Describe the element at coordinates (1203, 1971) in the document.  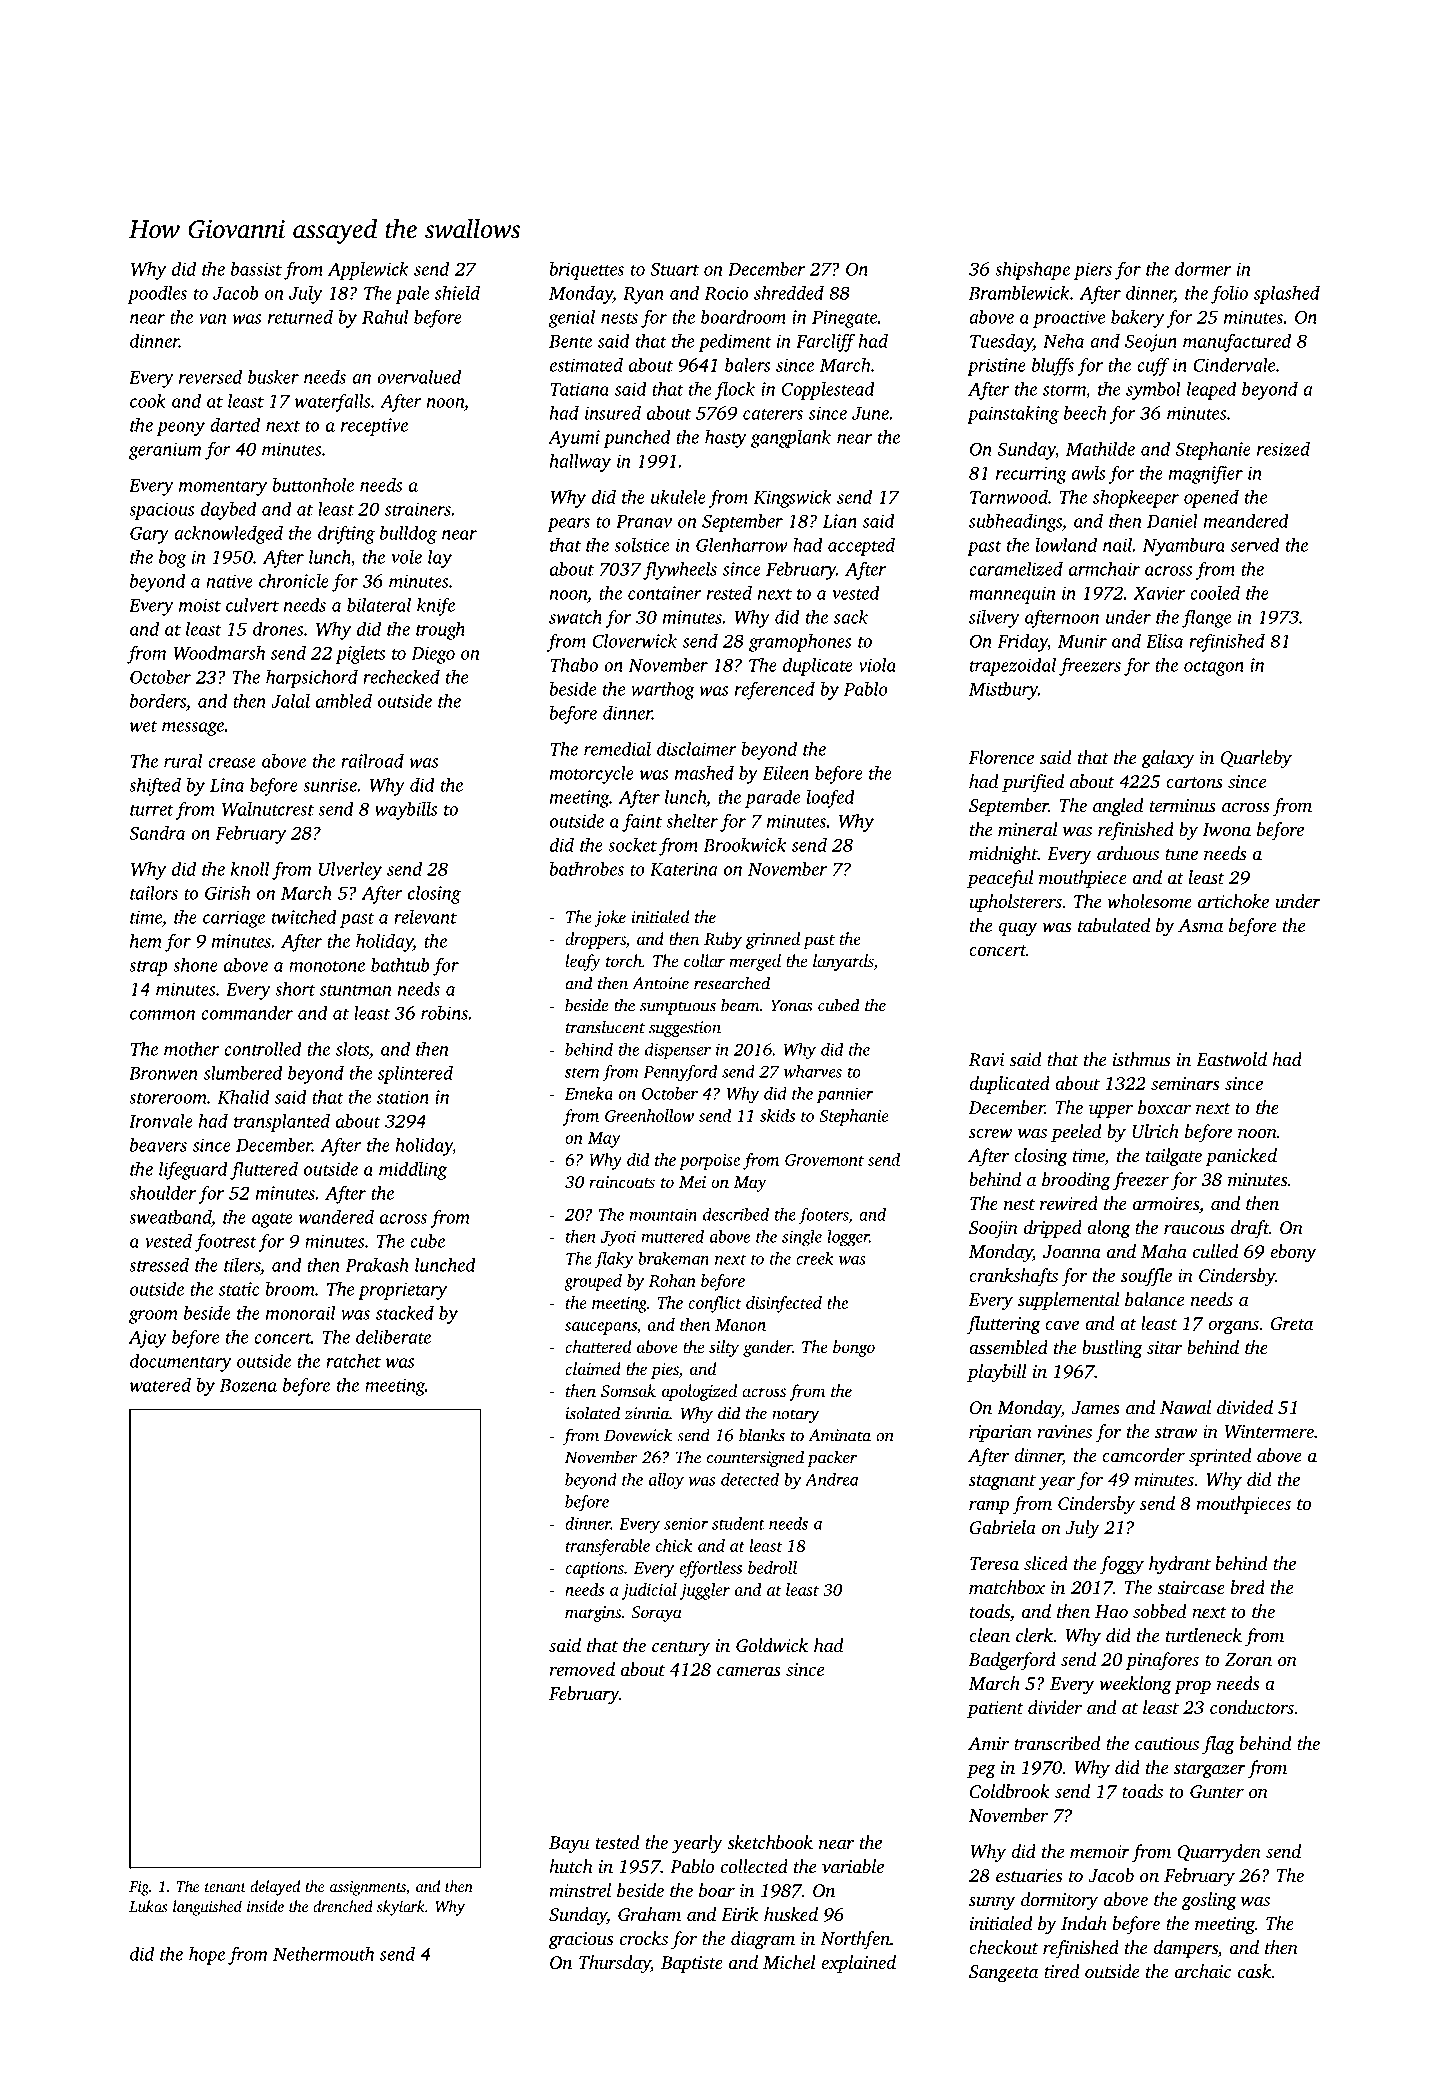
I see `archaic` at that location.
